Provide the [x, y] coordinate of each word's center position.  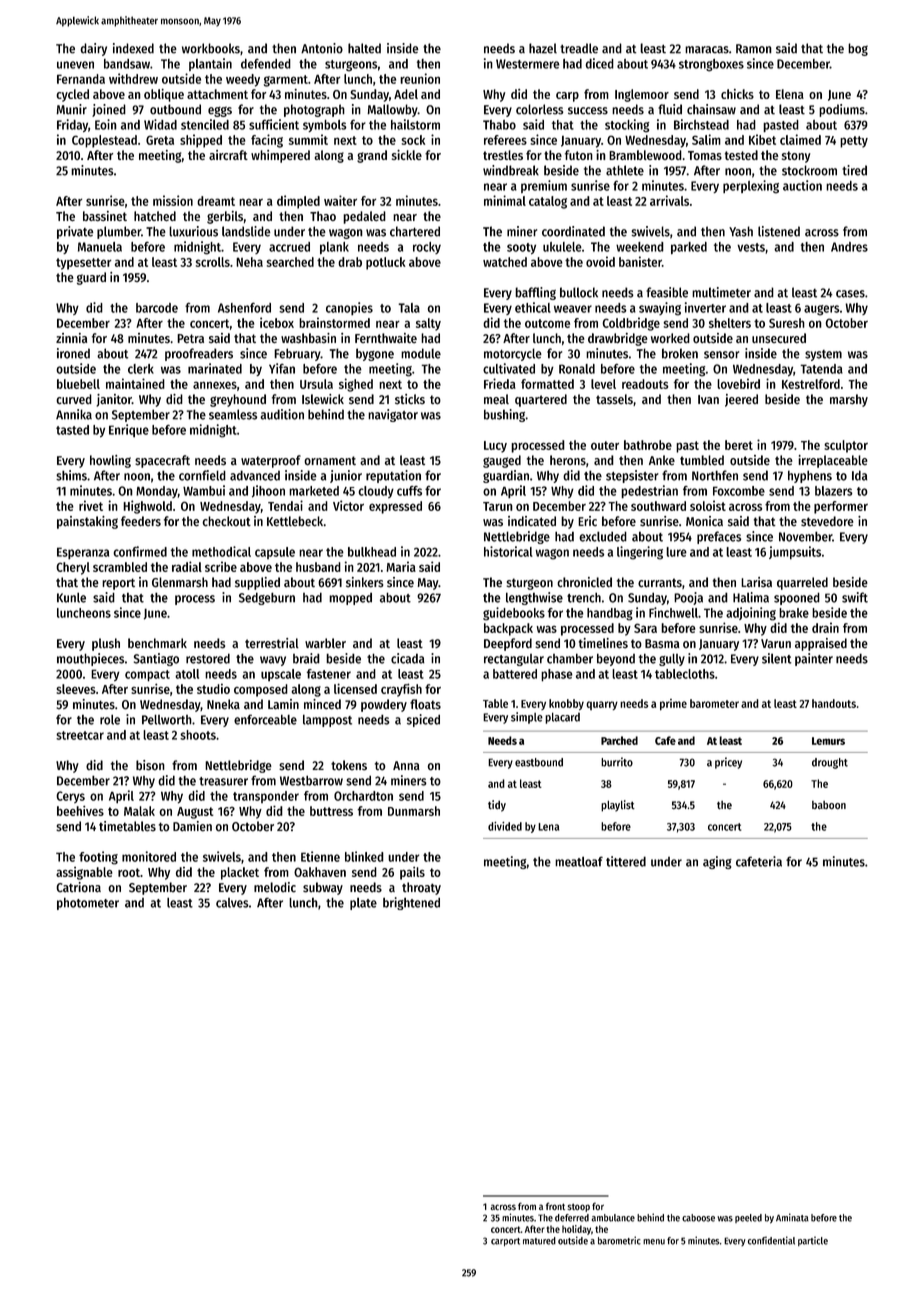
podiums [842, 110]
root [129, 872]
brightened [411, 903]
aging [717, 862]
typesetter [84, 264]
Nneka [223, 704]
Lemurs [828, 741]
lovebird [738, 383]
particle [813, 1241]
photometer [88, 903]
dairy [93, 49]
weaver [573, 309]
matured [539, 1241]
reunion [420, 78]
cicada [408, 658]
